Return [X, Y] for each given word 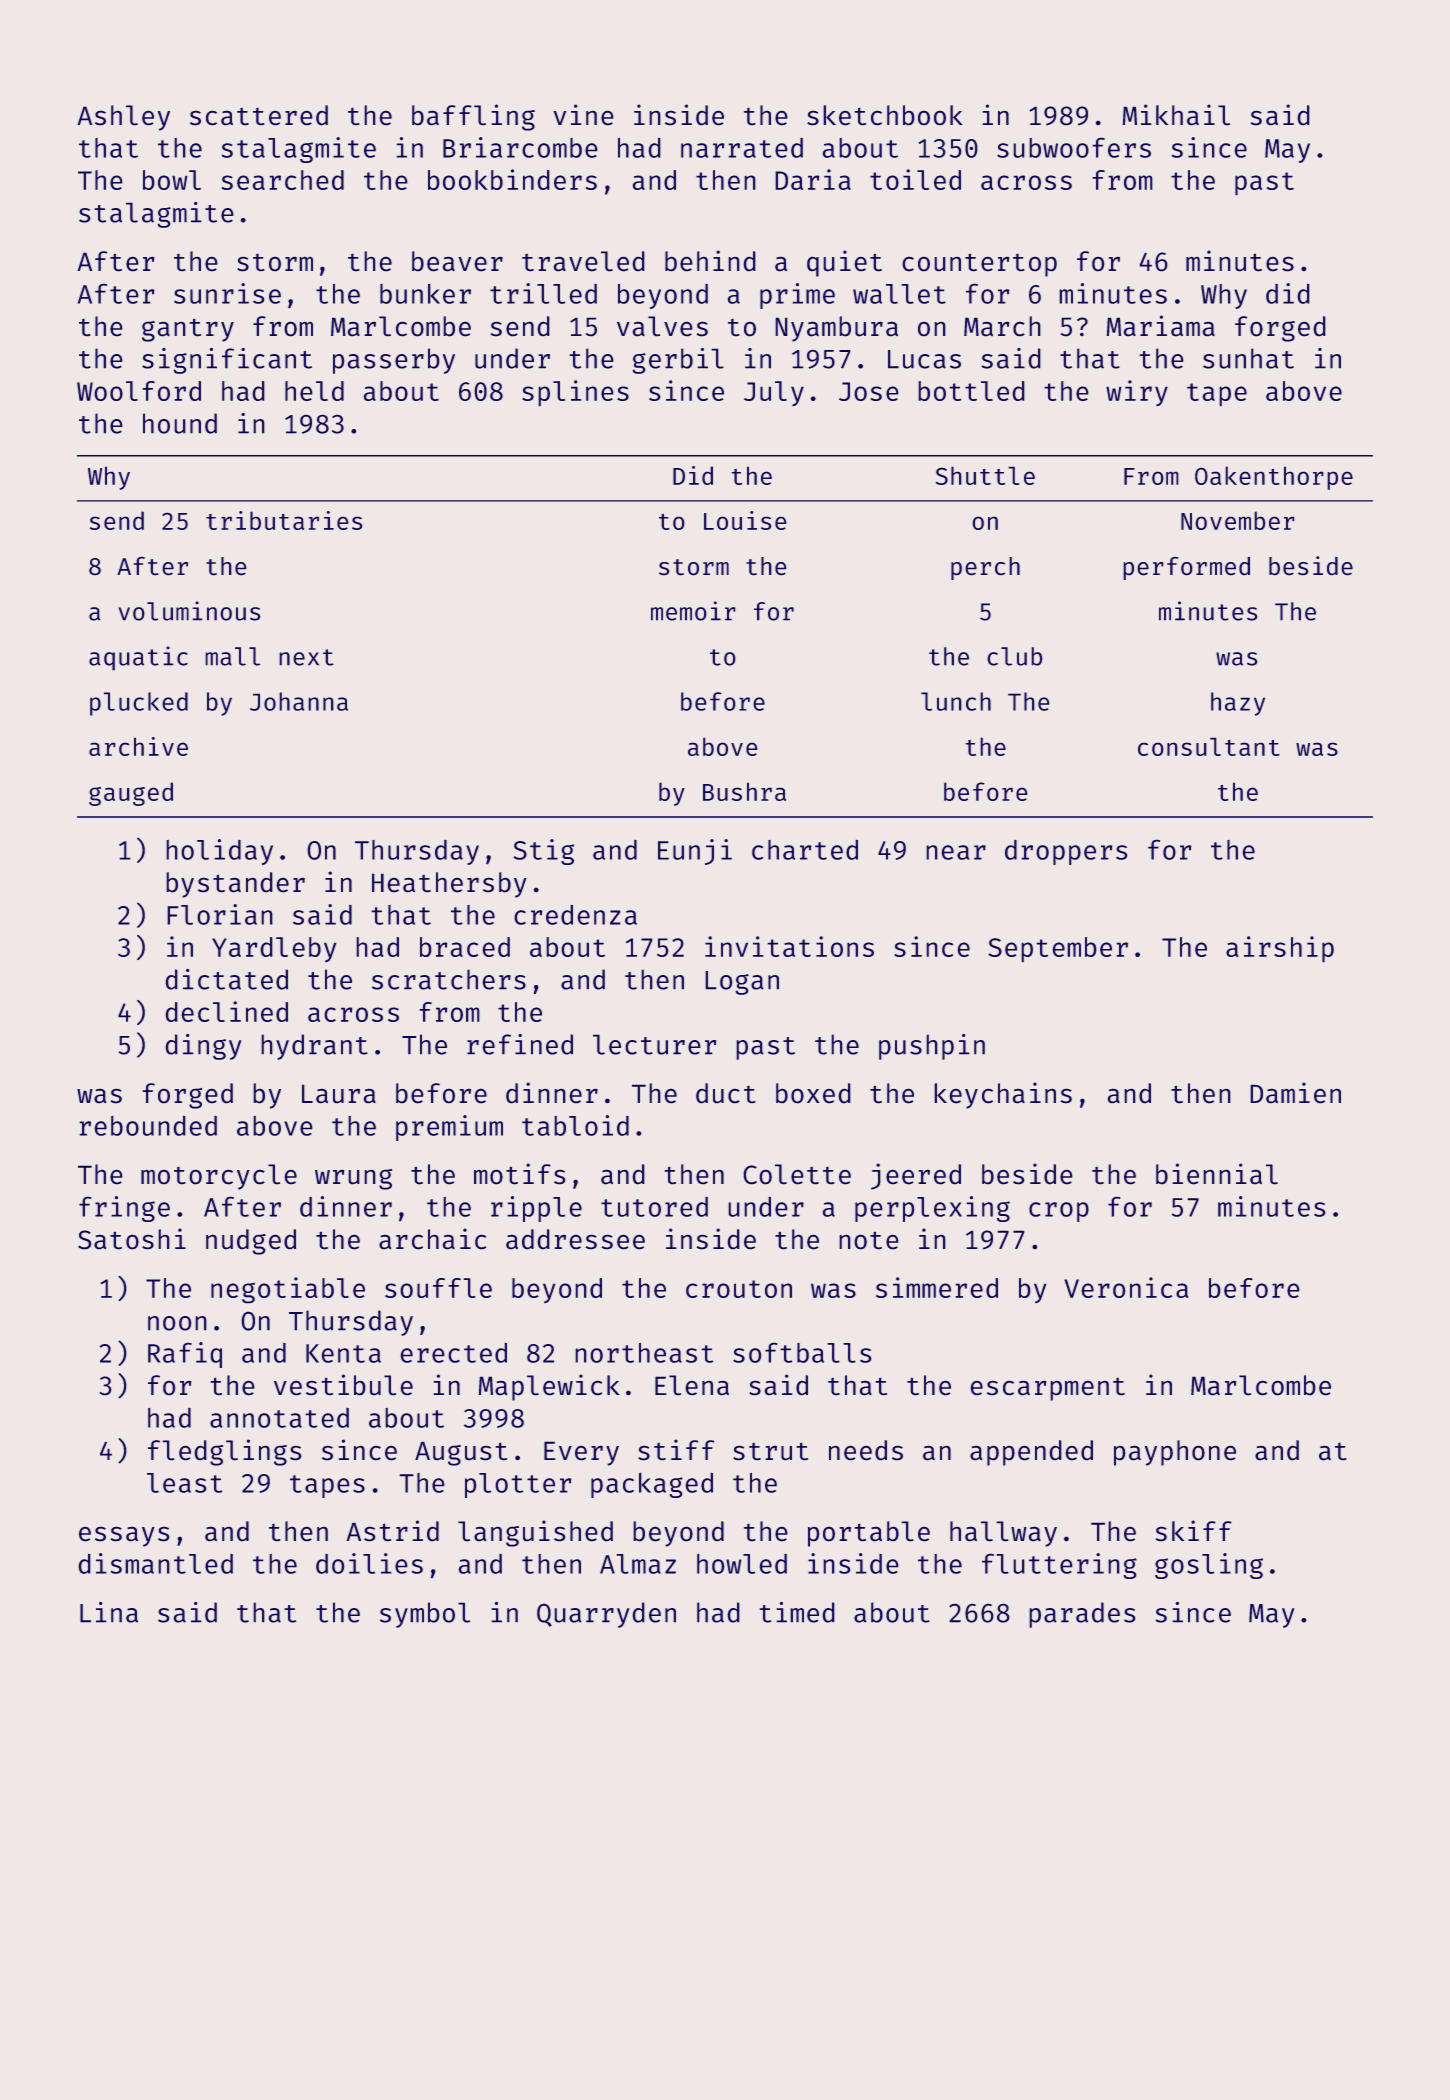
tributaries [284, 520]
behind [710, 260]
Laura [339, 1094]
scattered [259, 115]
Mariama [1161, 325]
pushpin [932, 1047]
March [1002, 326]
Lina [109, 1612]
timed [797, 1612]
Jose [868, 391]
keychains [1003, 1095]
